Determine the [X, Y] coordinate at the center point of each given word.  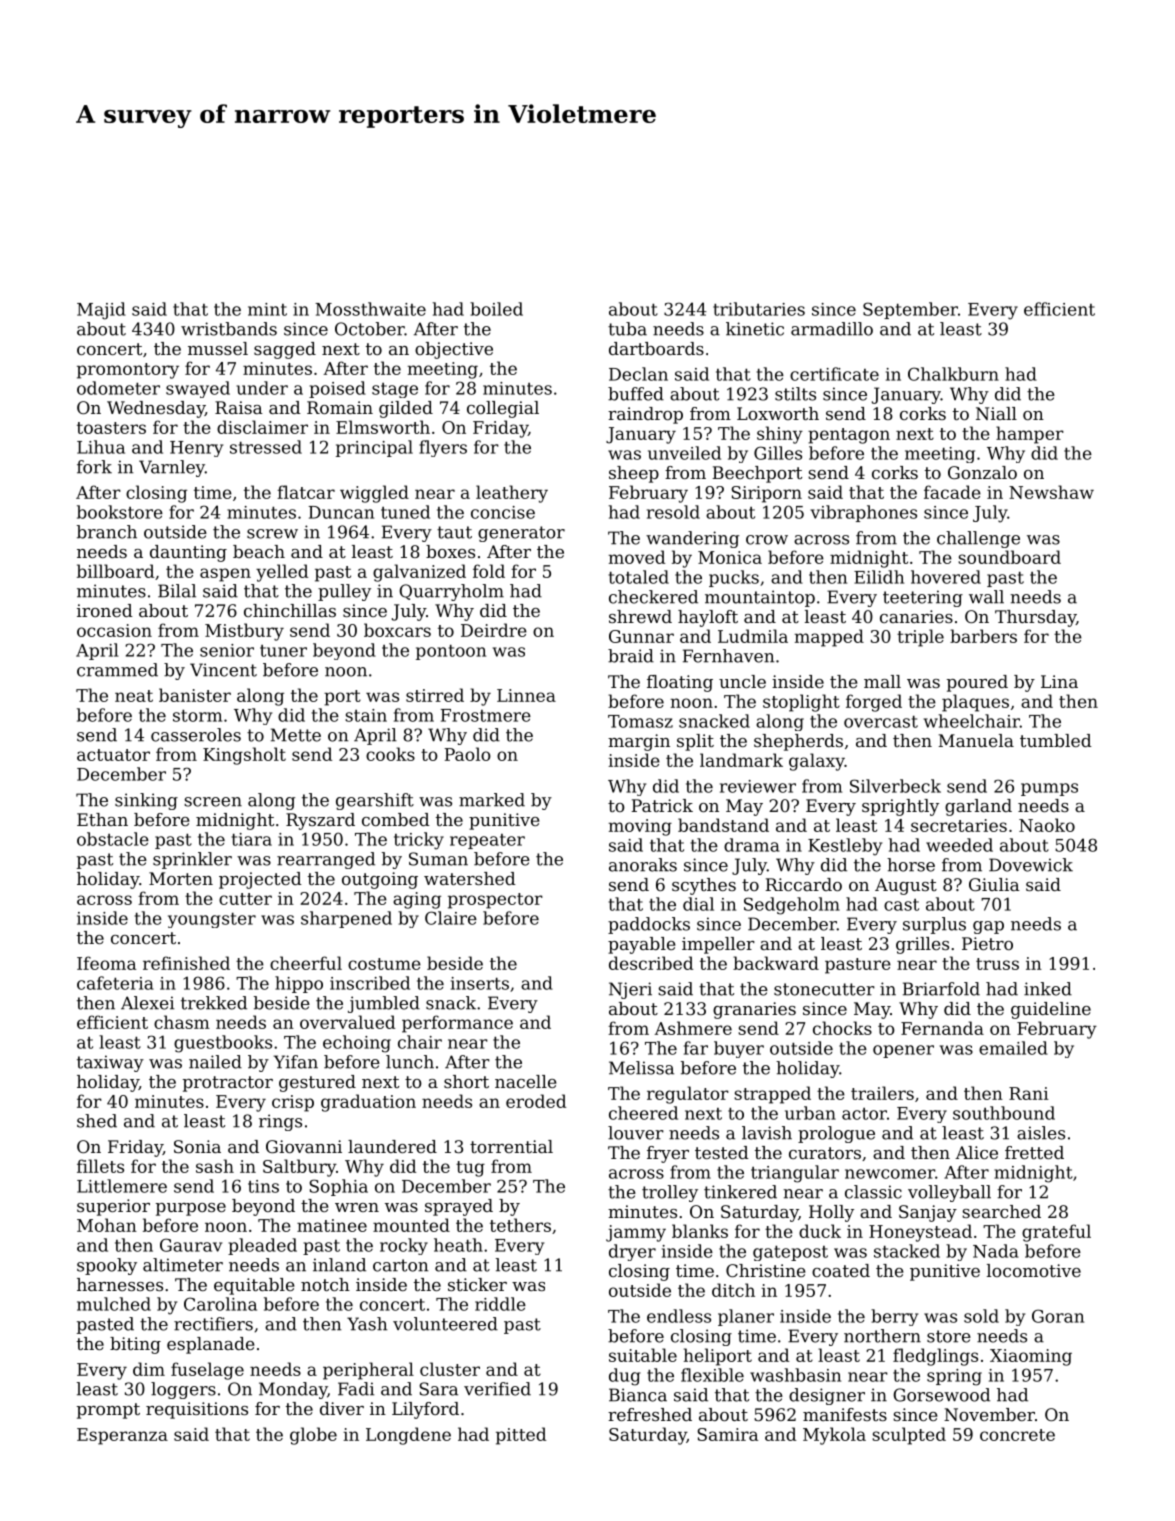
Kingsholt [244, 756]
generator [521, 534]
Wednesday [156, 409]
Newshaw [1051, 492]
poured [977, 683]
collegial [503, 409]
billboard [115, 571]
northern [882, 1336]
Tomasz [640, 721]
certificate [834, 374]
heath [458, 1245]
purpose [191, 1209]
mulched [114, 1304]
